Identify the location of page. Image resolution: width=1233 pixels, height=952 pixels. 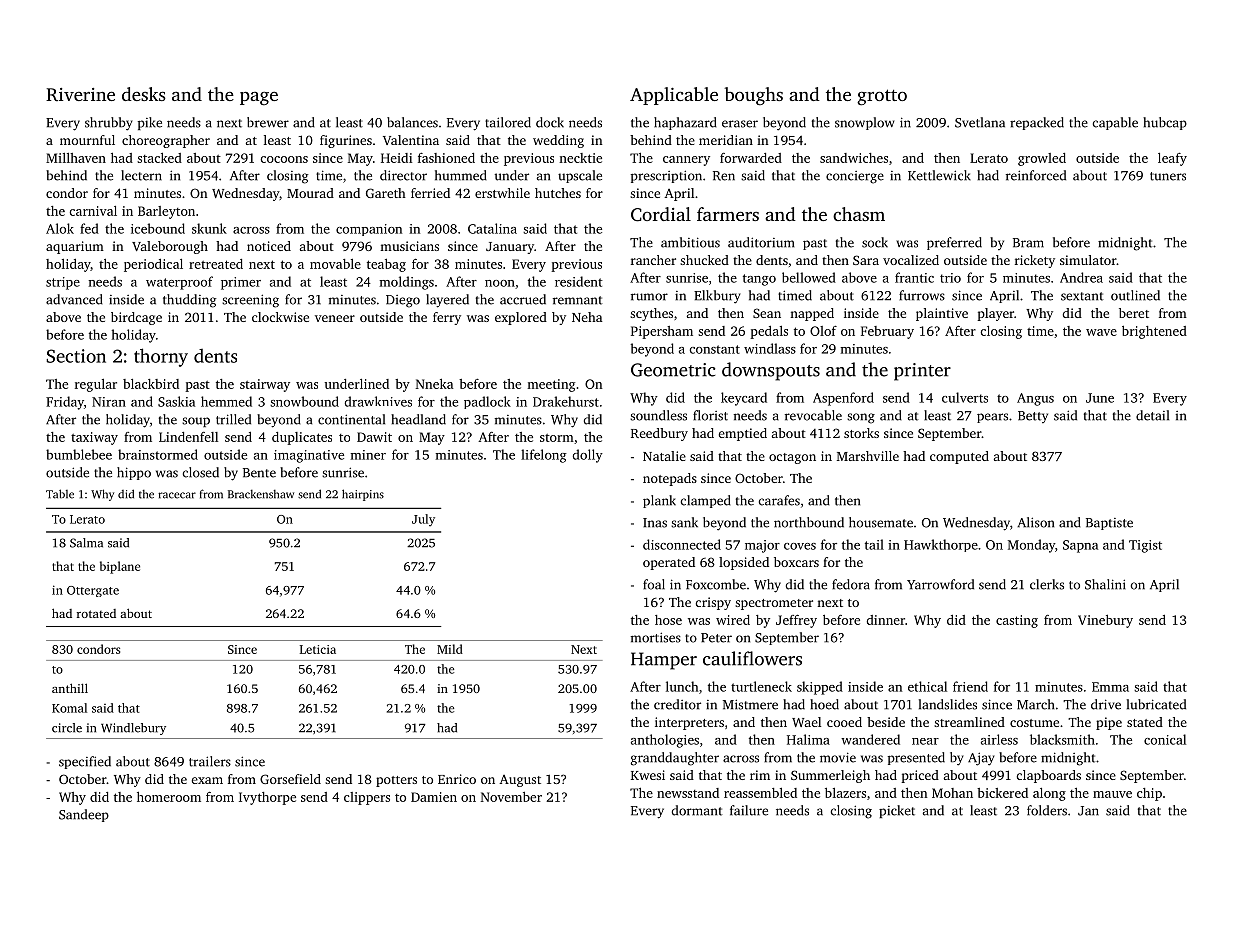
(259, 98).
